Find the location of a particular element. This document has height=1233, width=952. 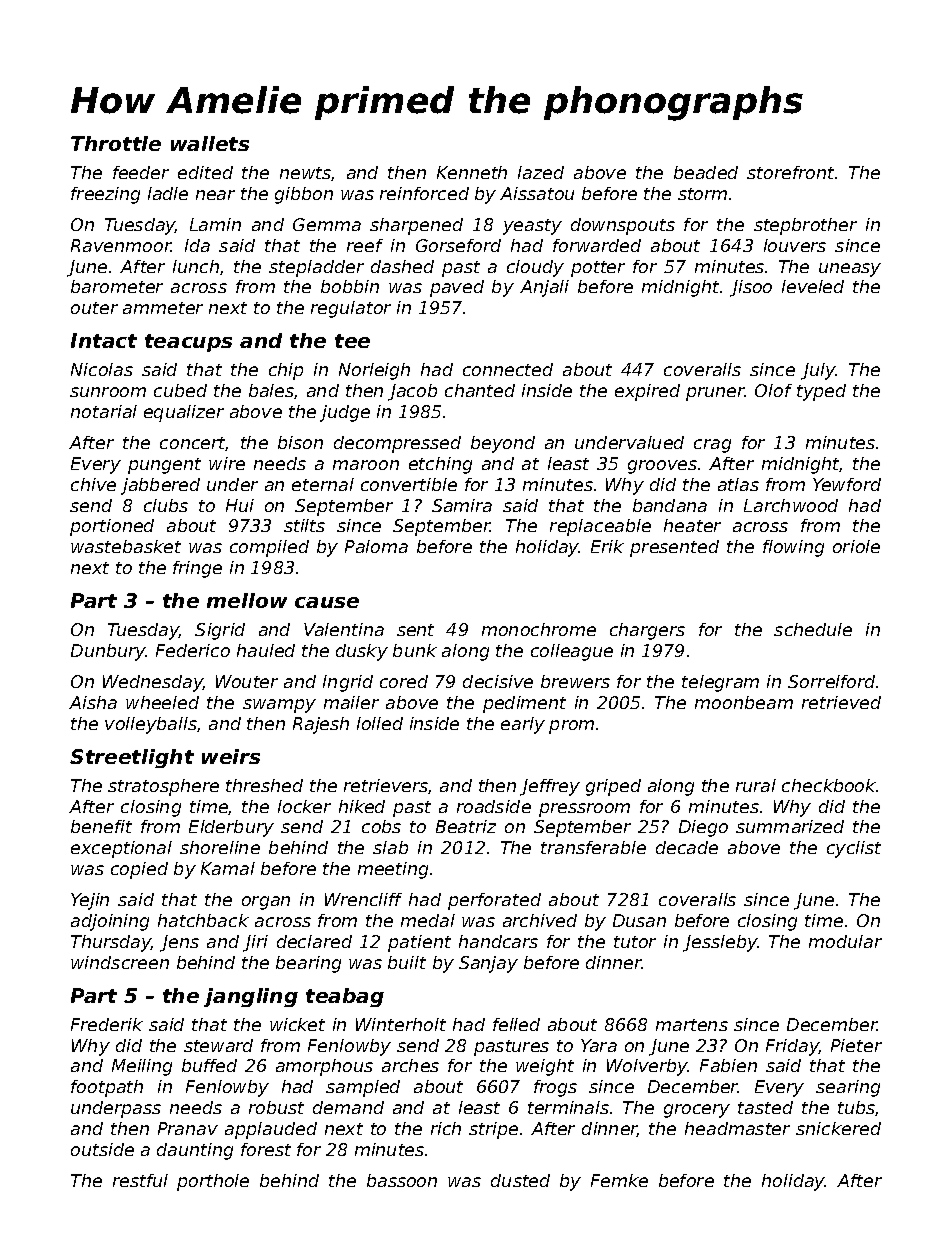

Gorseford is located at coordinates (458, 245).
